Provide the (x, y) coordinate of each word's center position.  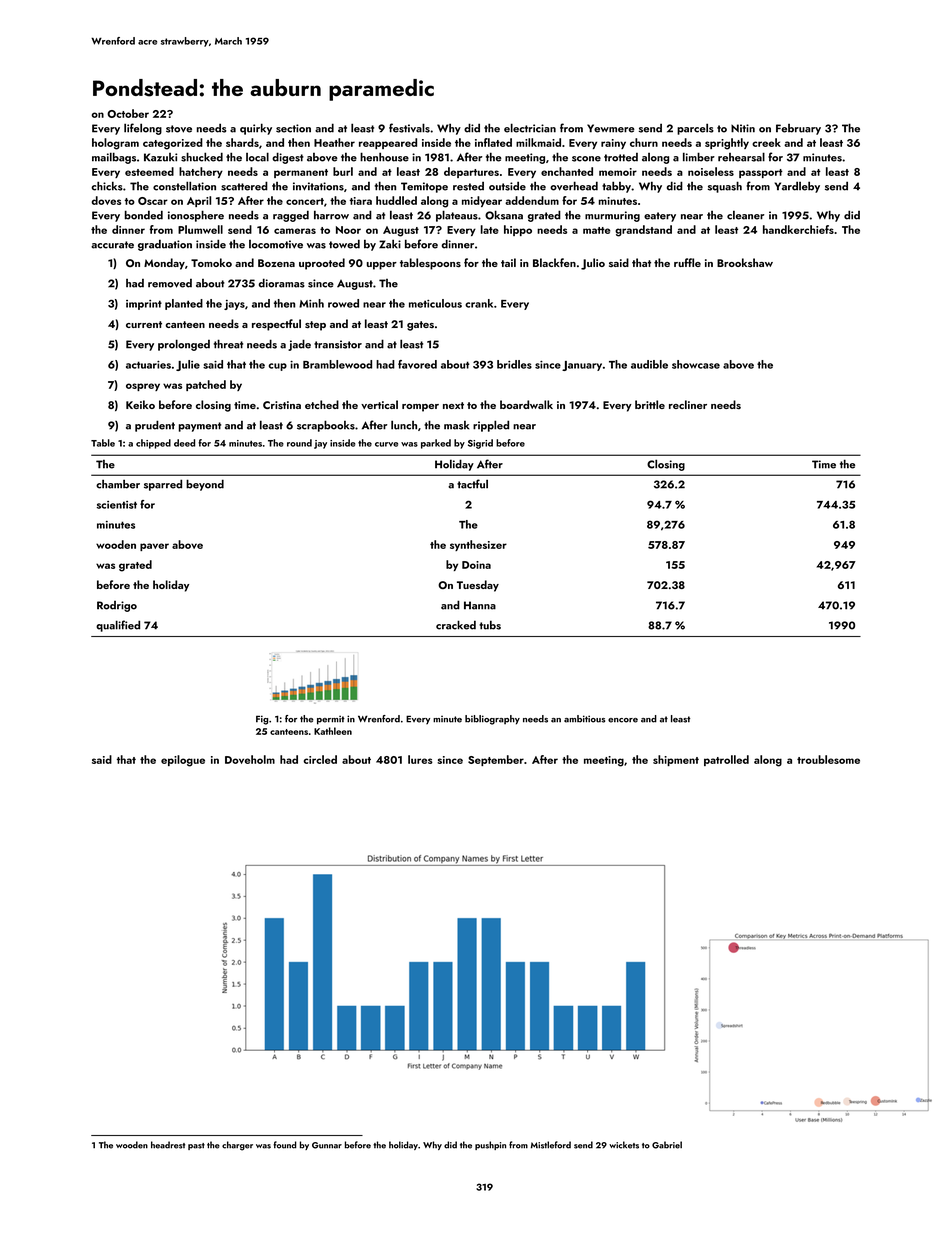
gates (420, 326)
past (196, 1146)
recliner (688, 404)
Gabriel (667, 1145)
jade (299, 345)
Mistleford (551, 1145)
